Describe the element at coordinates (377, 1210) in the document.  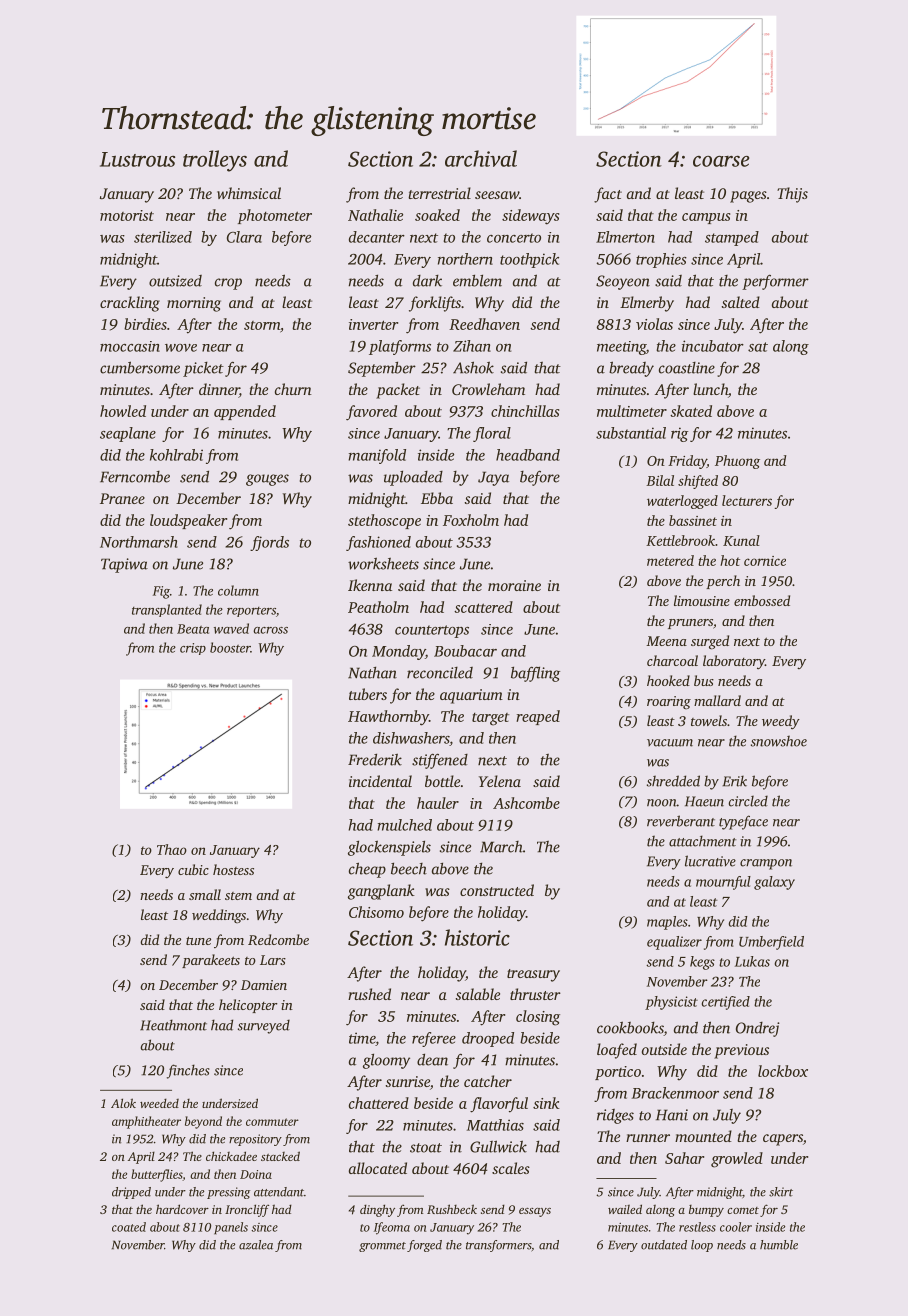
I see `dinghy` at that location.
